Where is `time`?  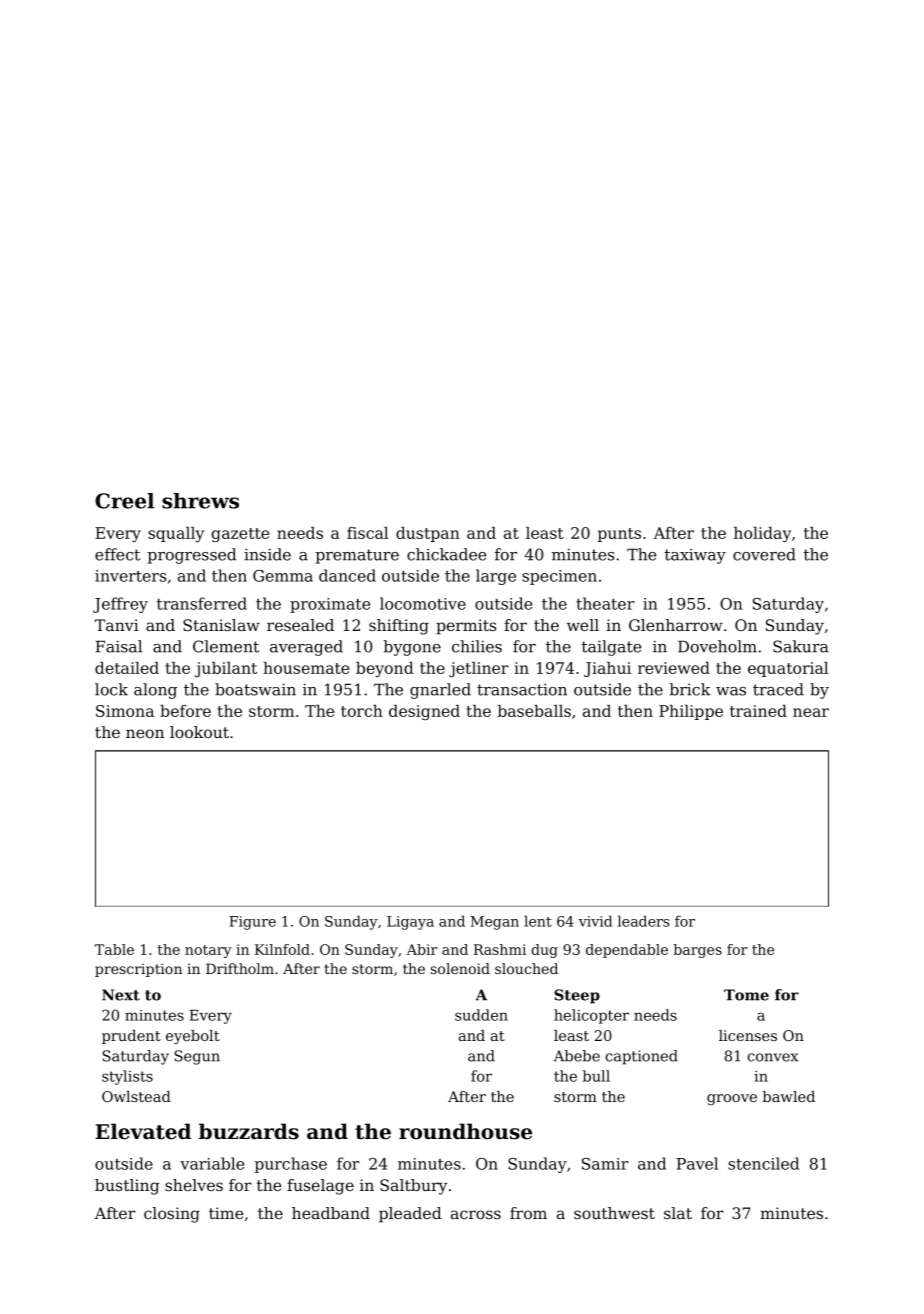 time is located at coordinates (226, 1213).
